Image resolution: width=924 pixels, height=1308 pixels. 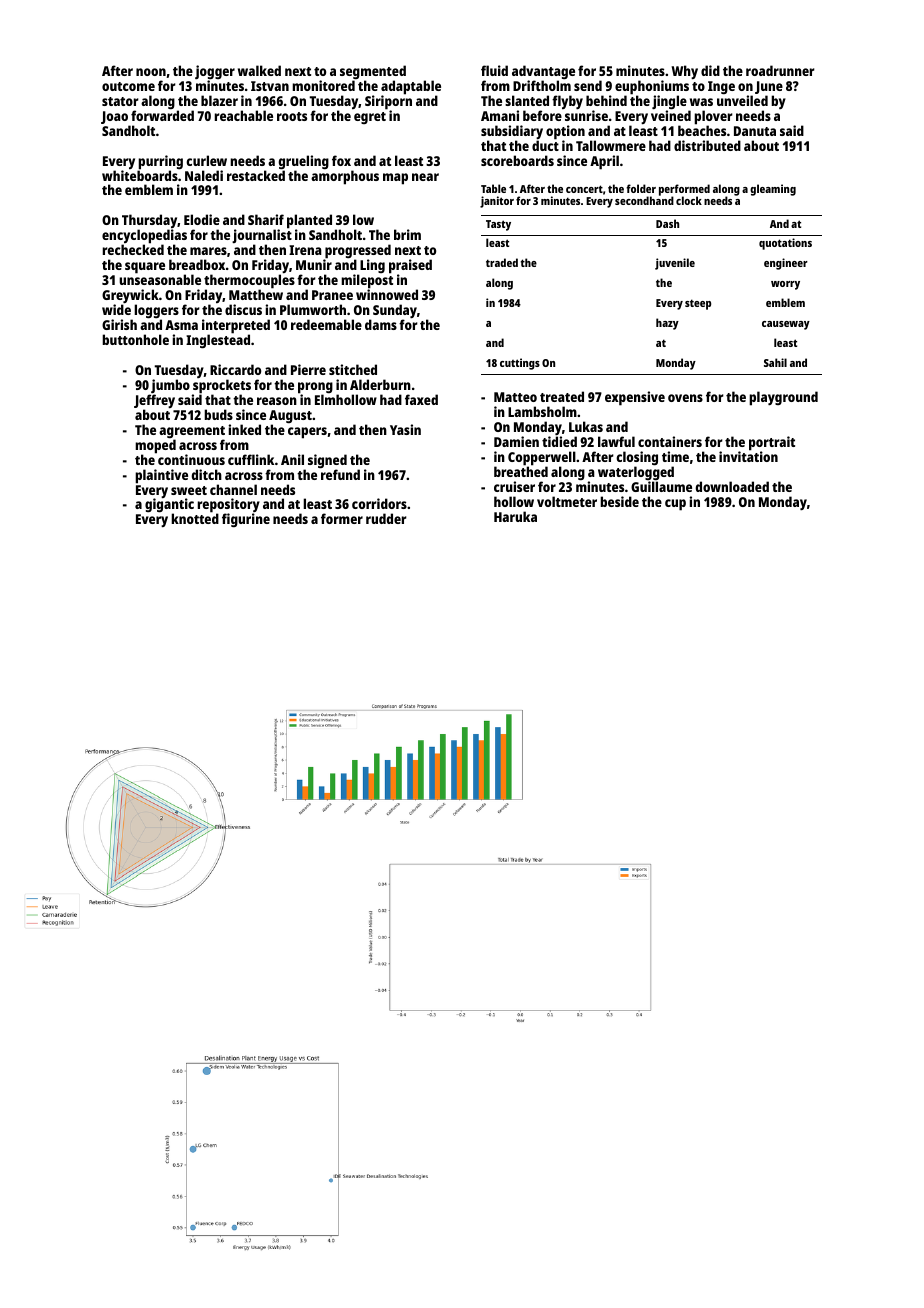 What do you see at coordinates (405, 429) in the image?
I see `Yasin` at bounding box center [405, 429].
